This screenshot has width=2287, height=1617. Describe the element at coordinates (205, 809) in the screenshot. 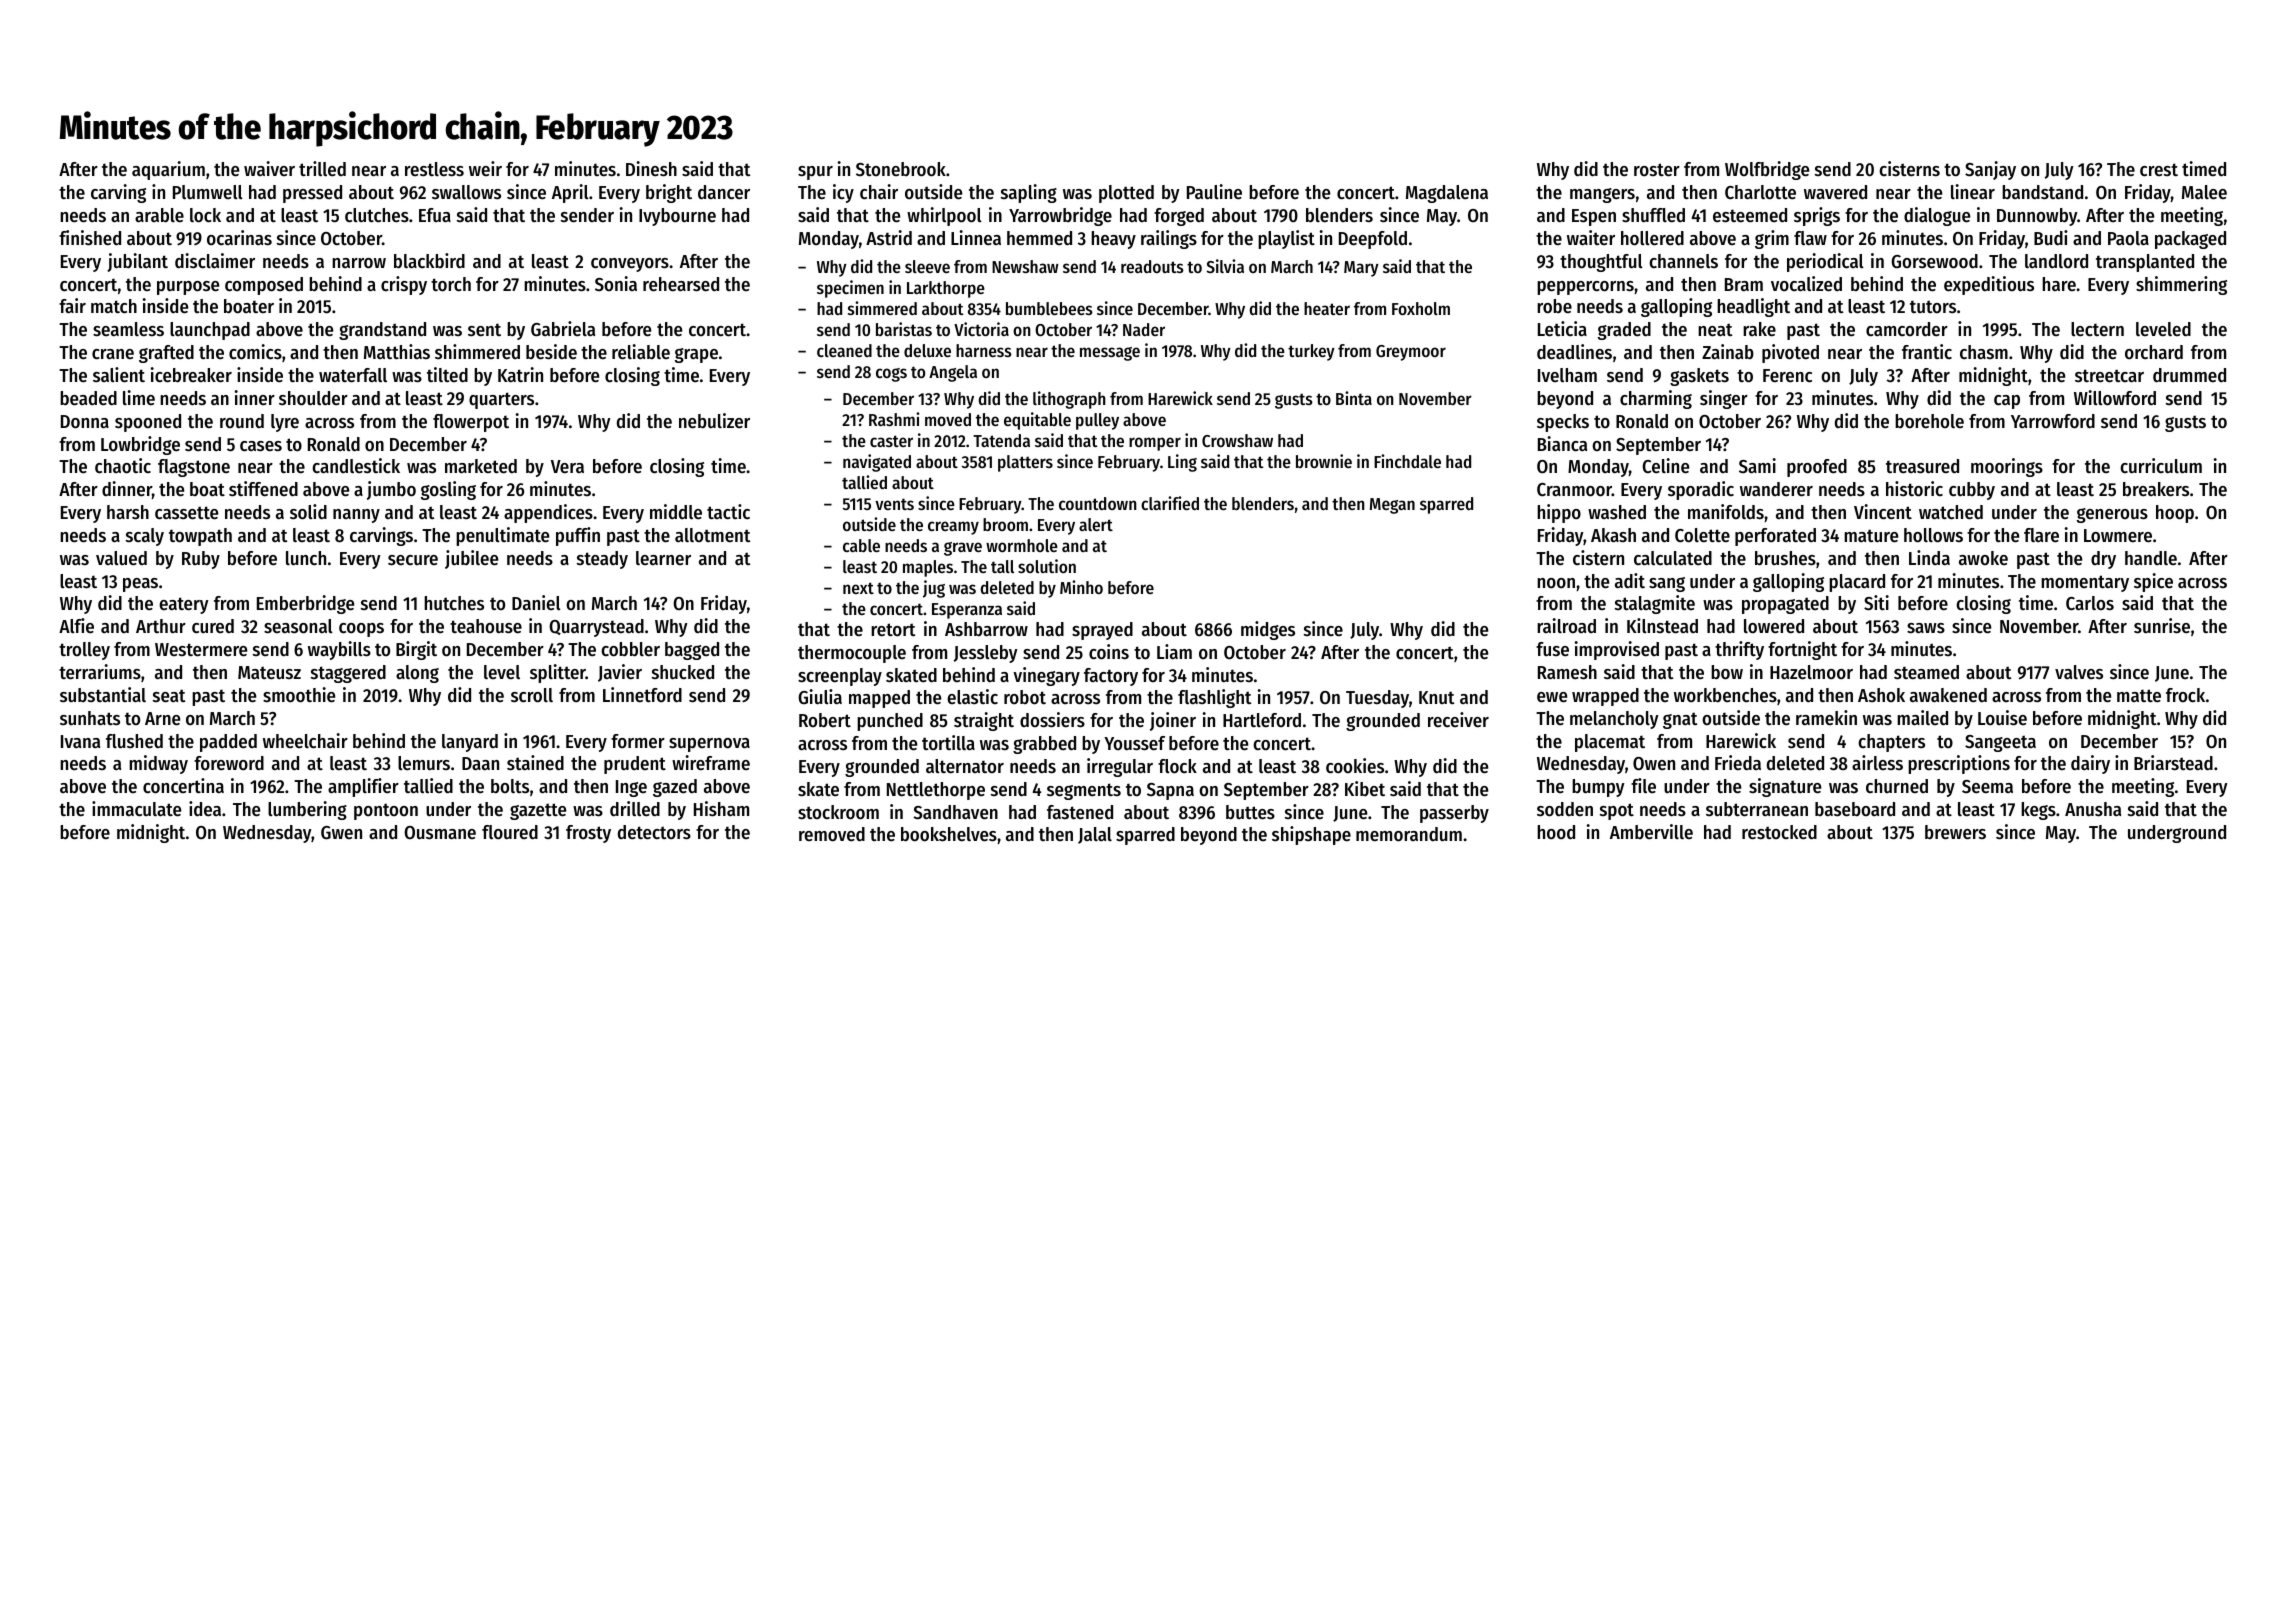

I see `idea` at that location.
